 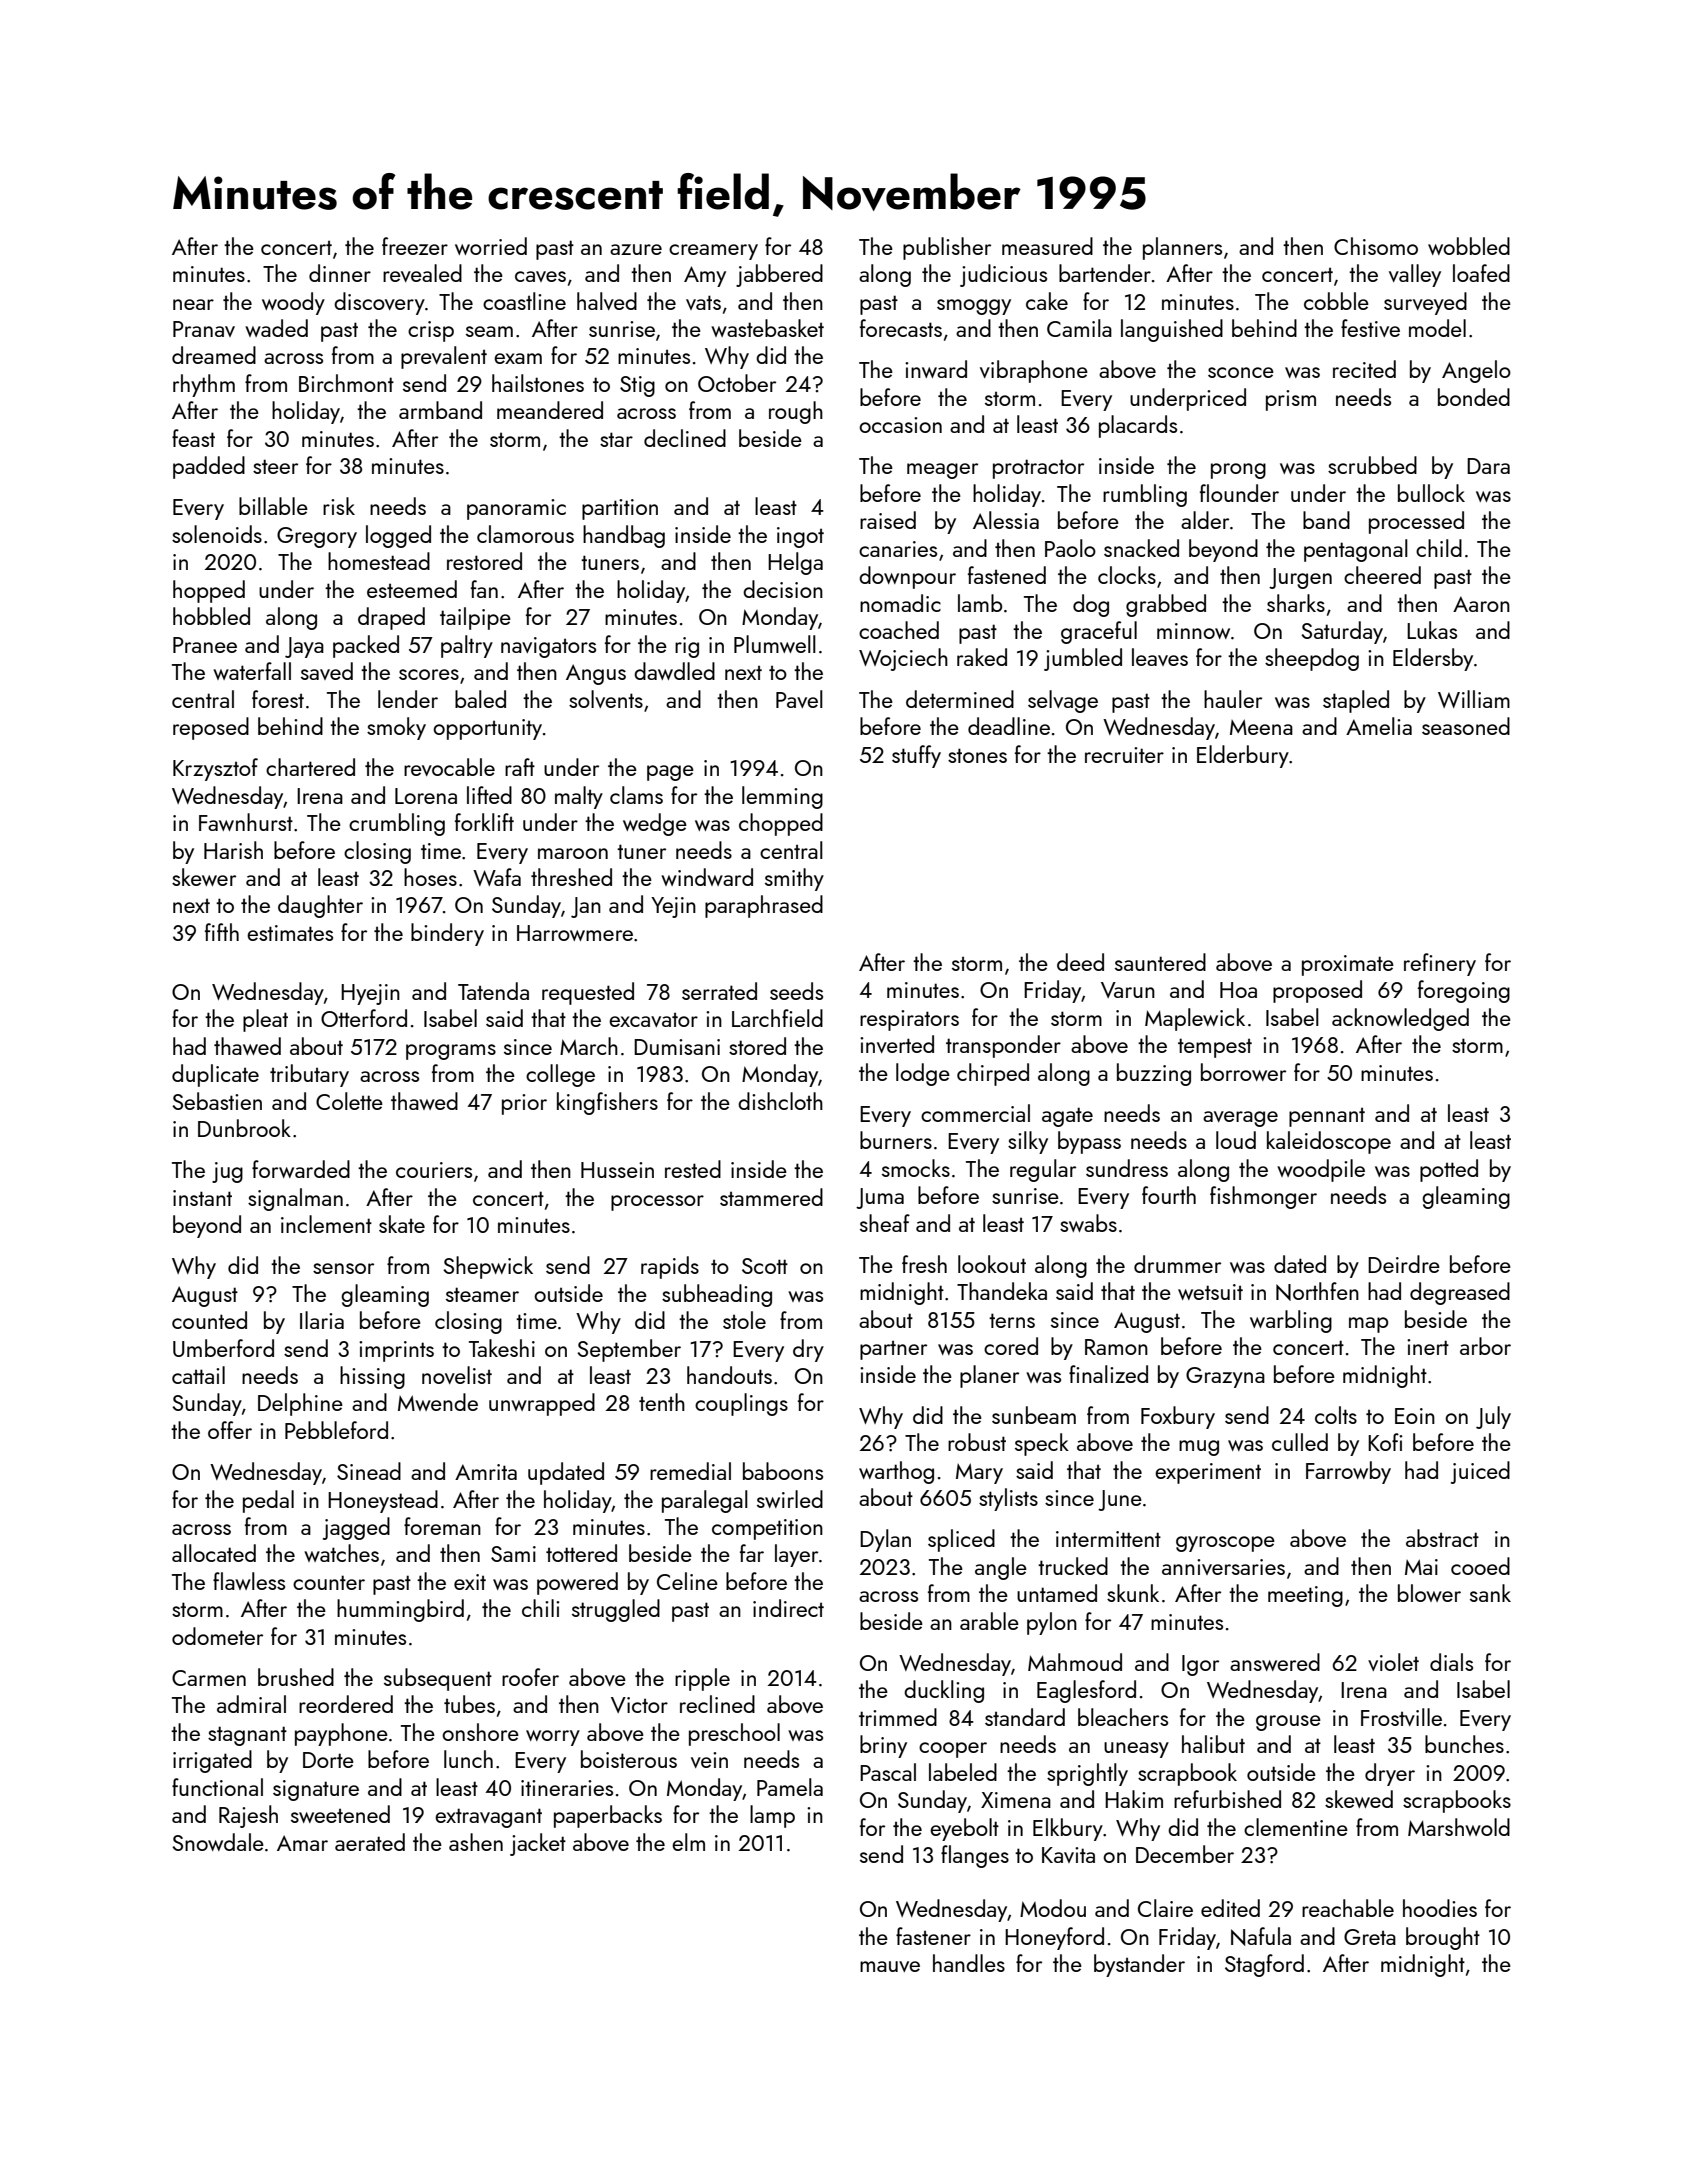 What do you see at coordinates (1025, 1717) in the screenshot?
I see `standard` at bounding box center [1025, 1717].
